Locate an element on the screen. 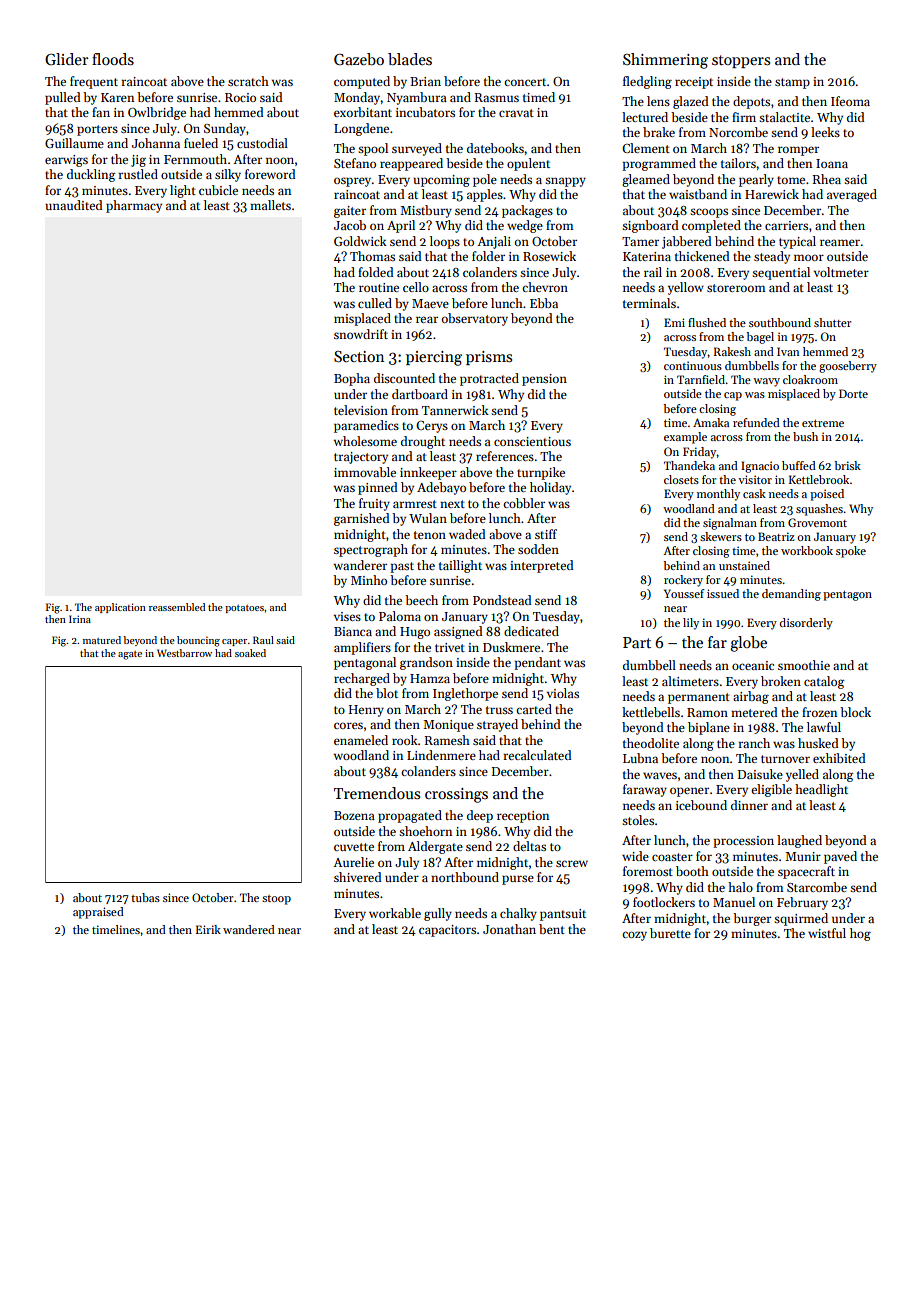 The image size is (924, 1308). Bopha is located at coordinates (352, 379).
